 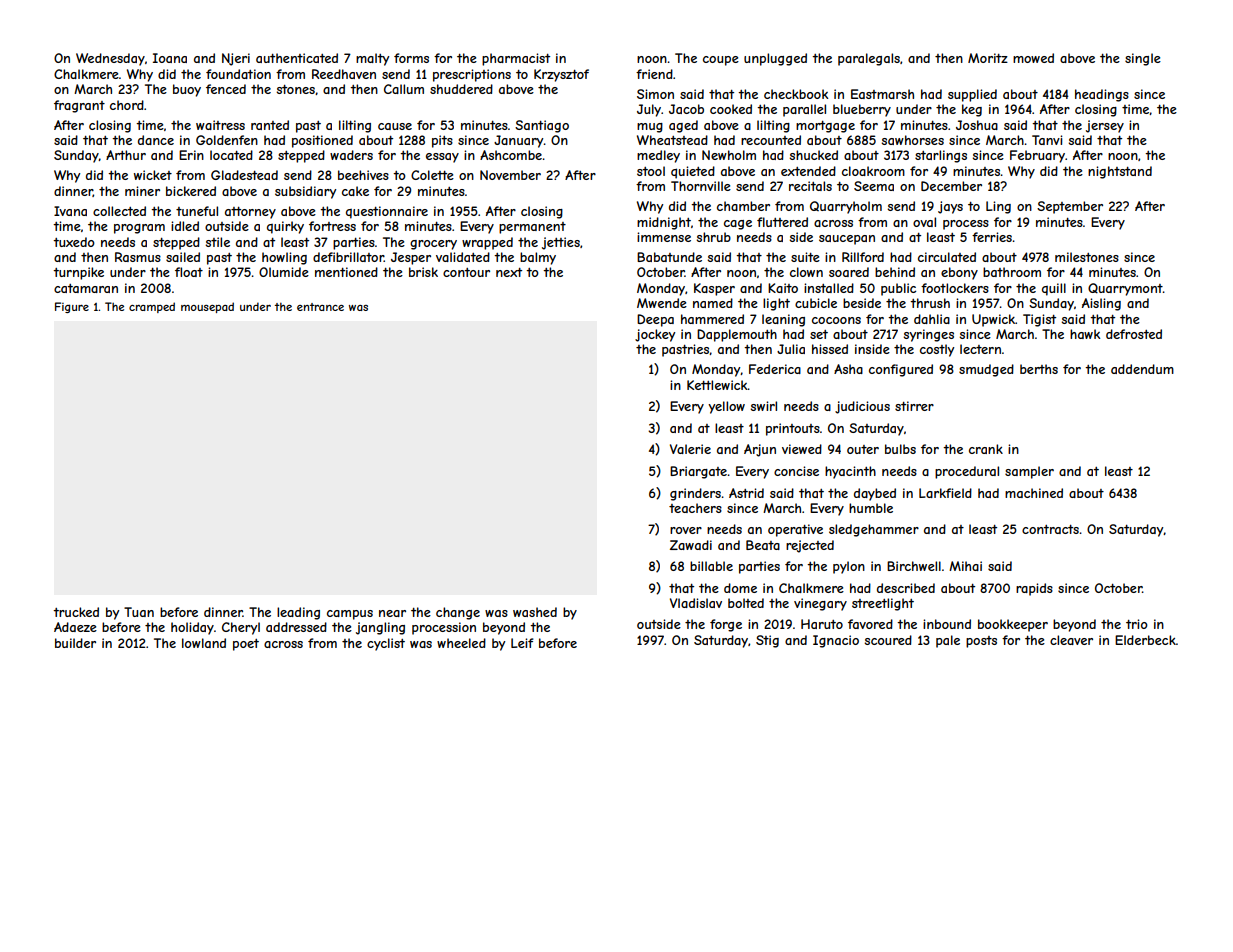 What do you see at coordinates (1143, 59) in the document?
I see `single` at bounding box center [1143, 59].
